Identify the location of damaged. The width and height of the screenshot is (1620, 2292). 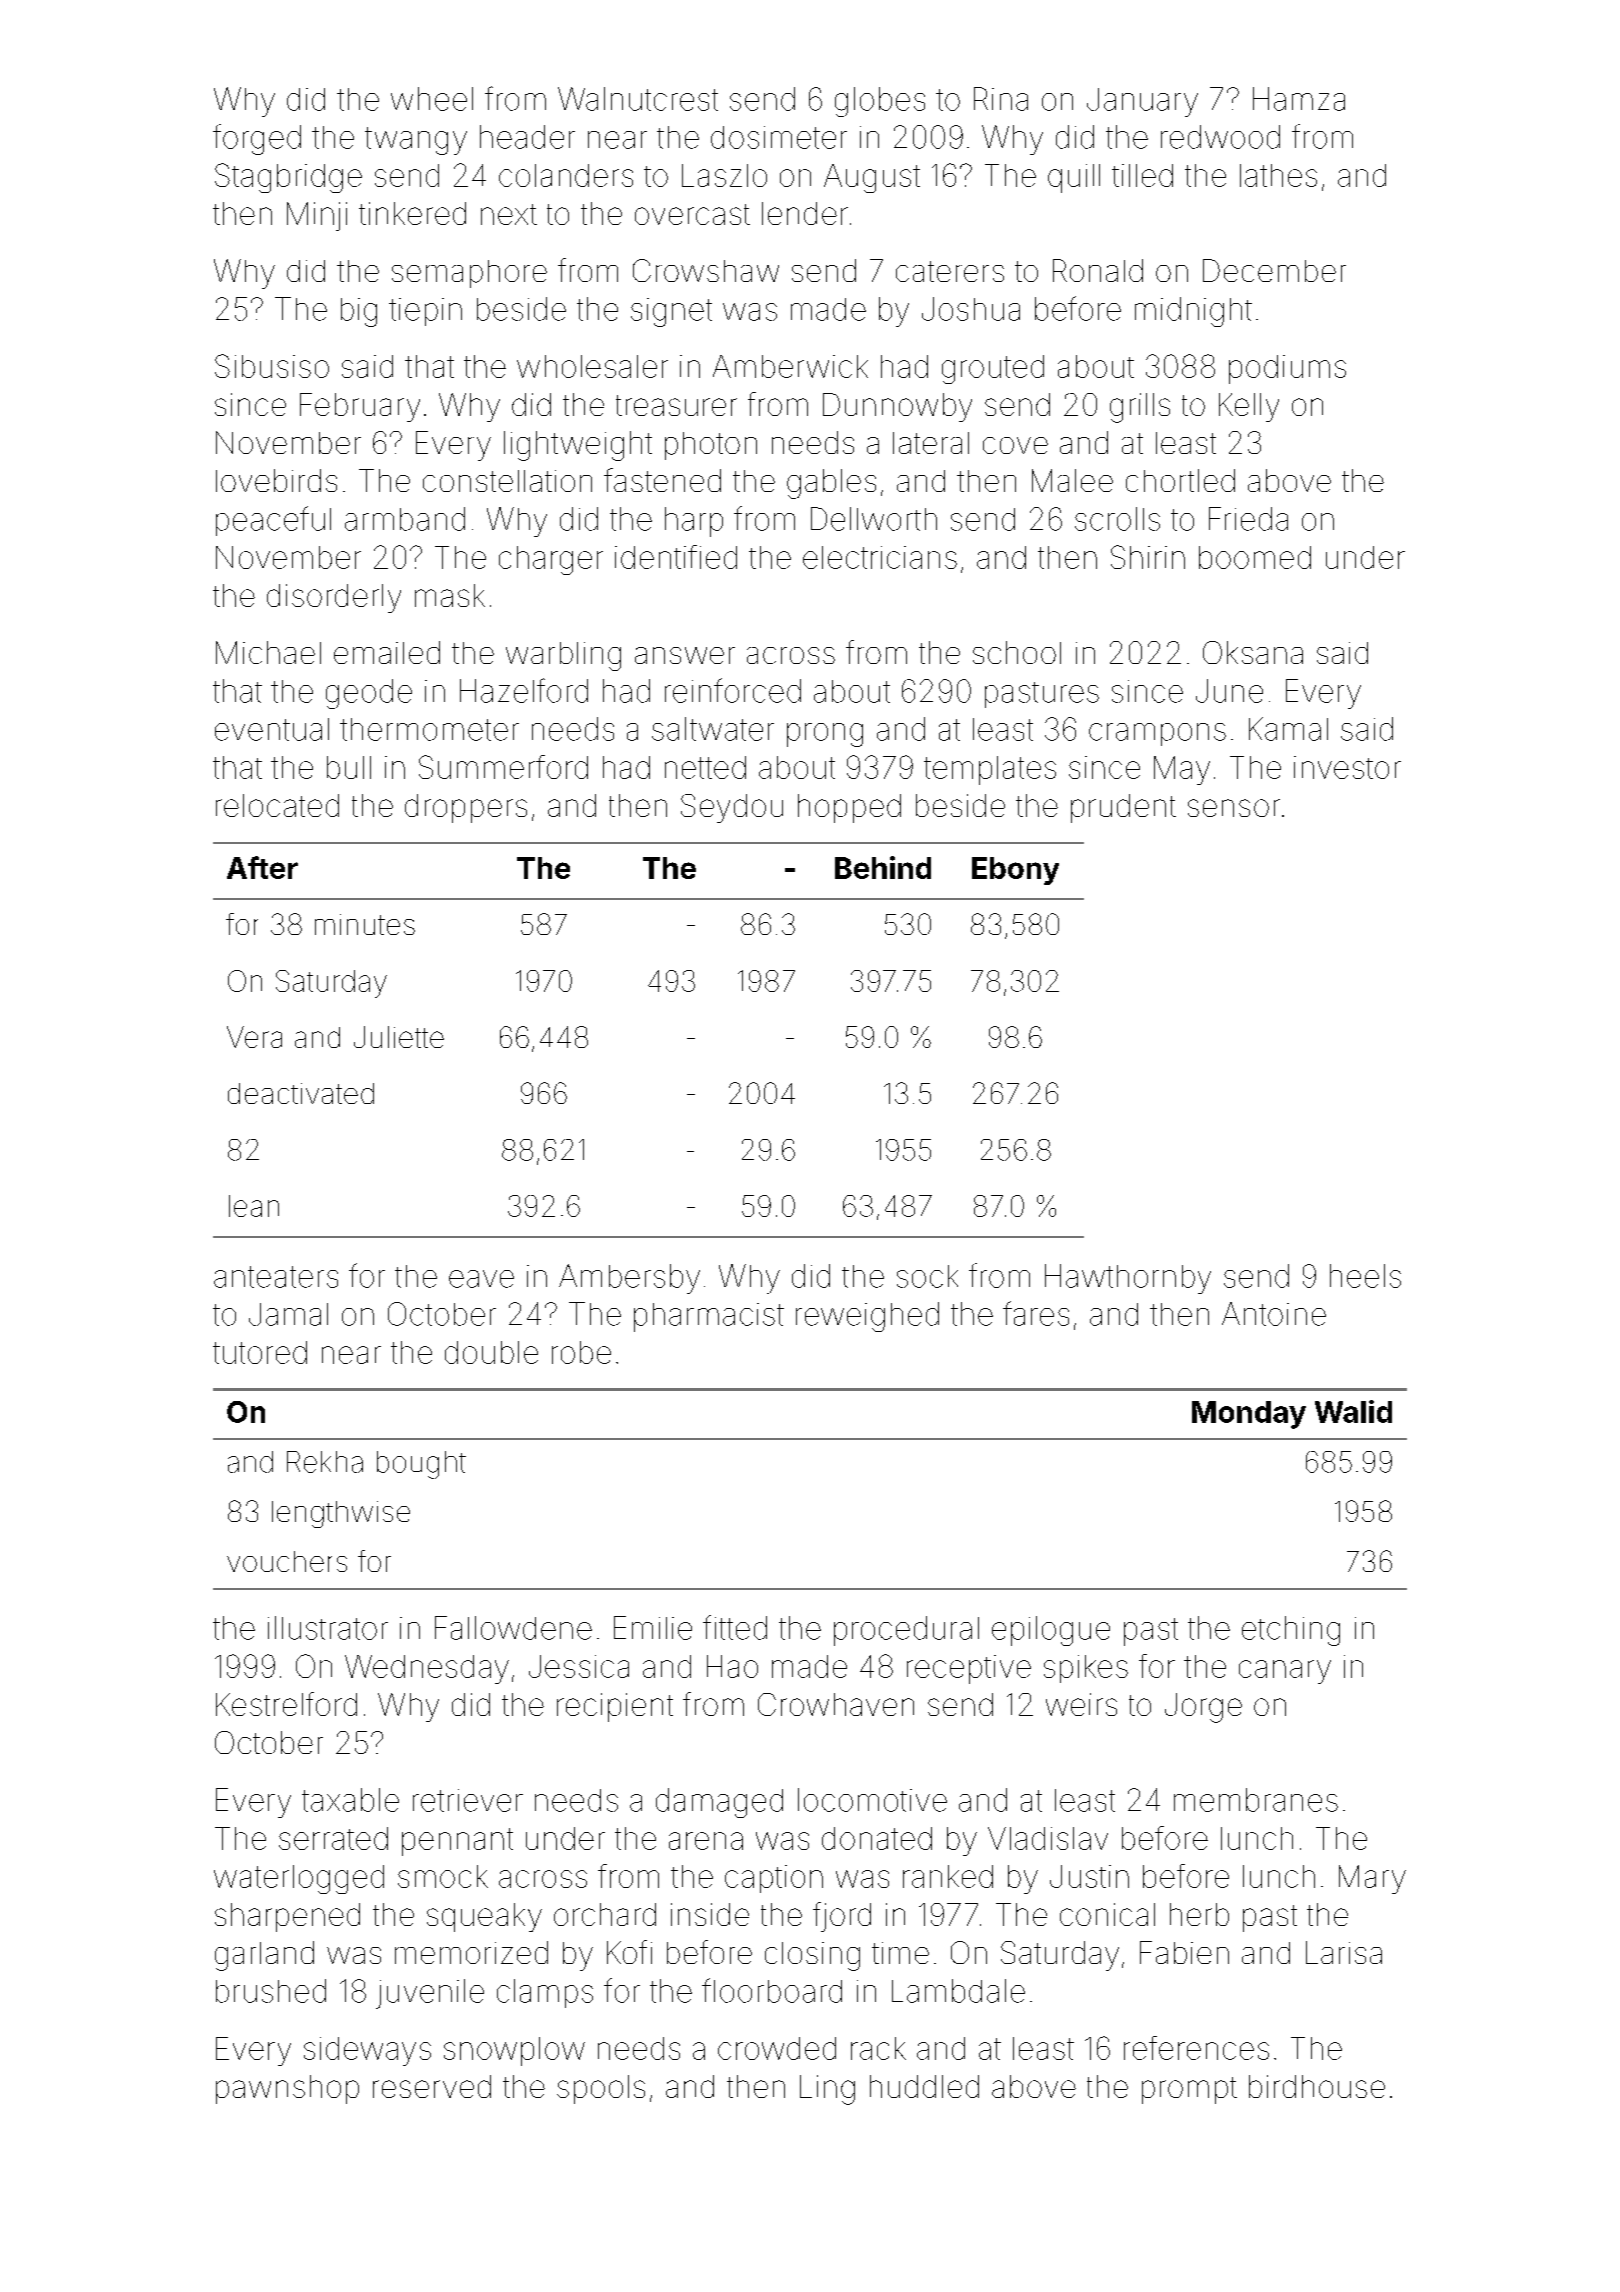
(719, 1803).
